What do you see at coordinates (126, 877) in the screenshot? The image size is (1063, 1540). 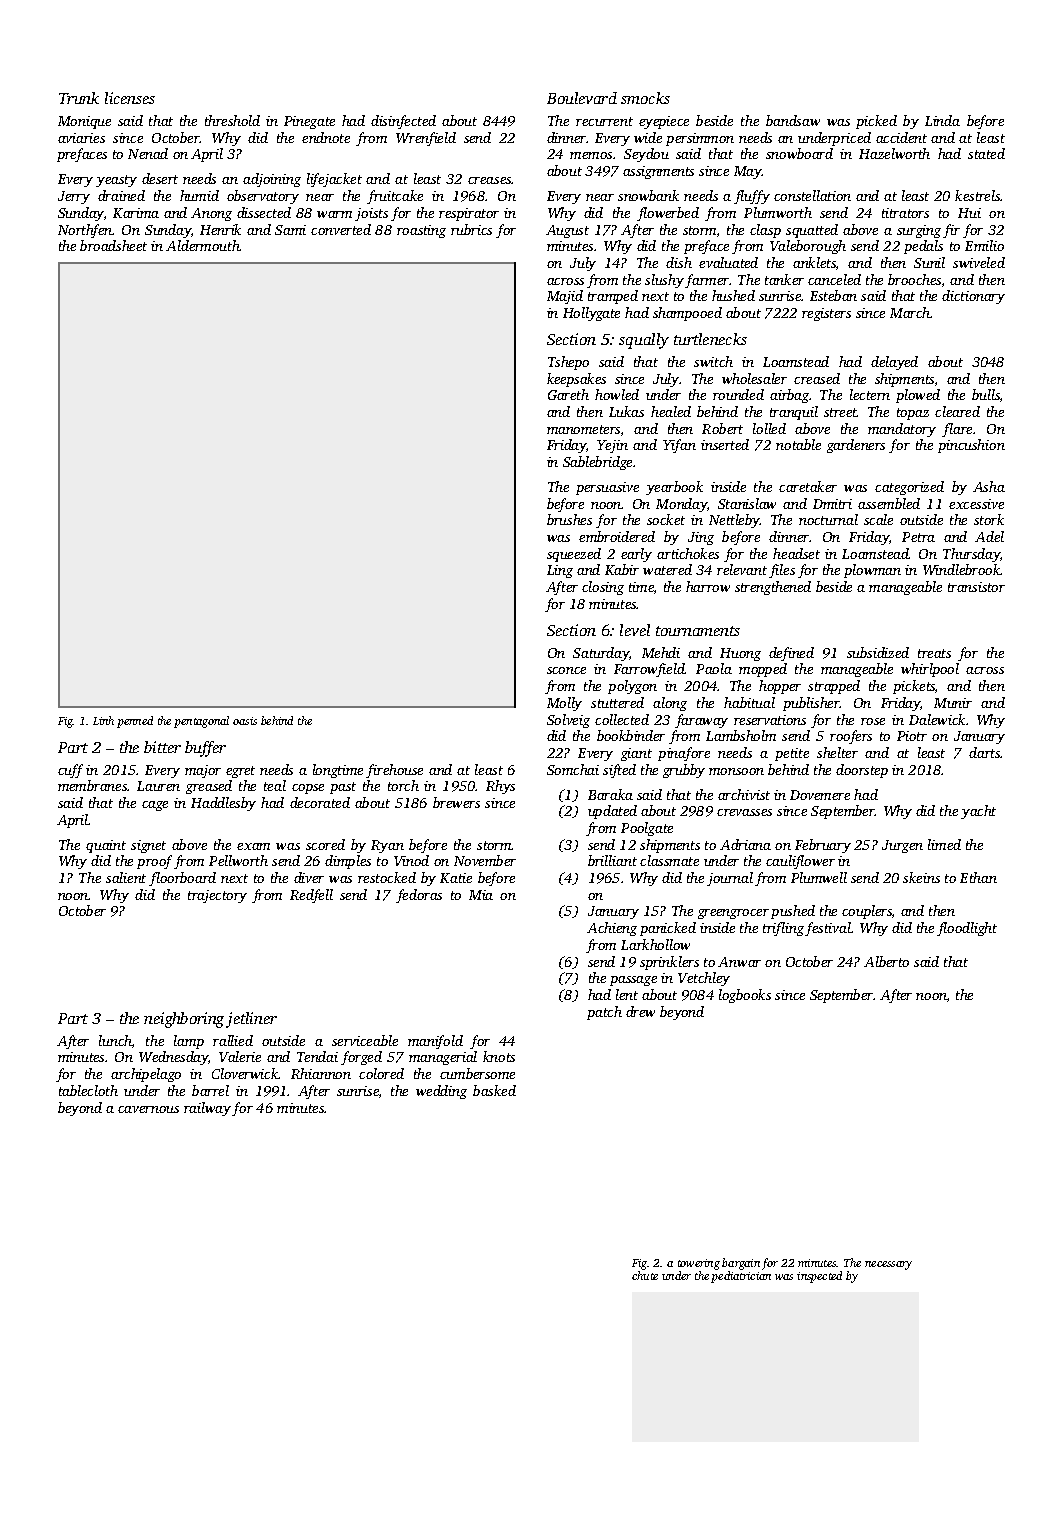 I see `salient` at bounding box center [126, 877].
